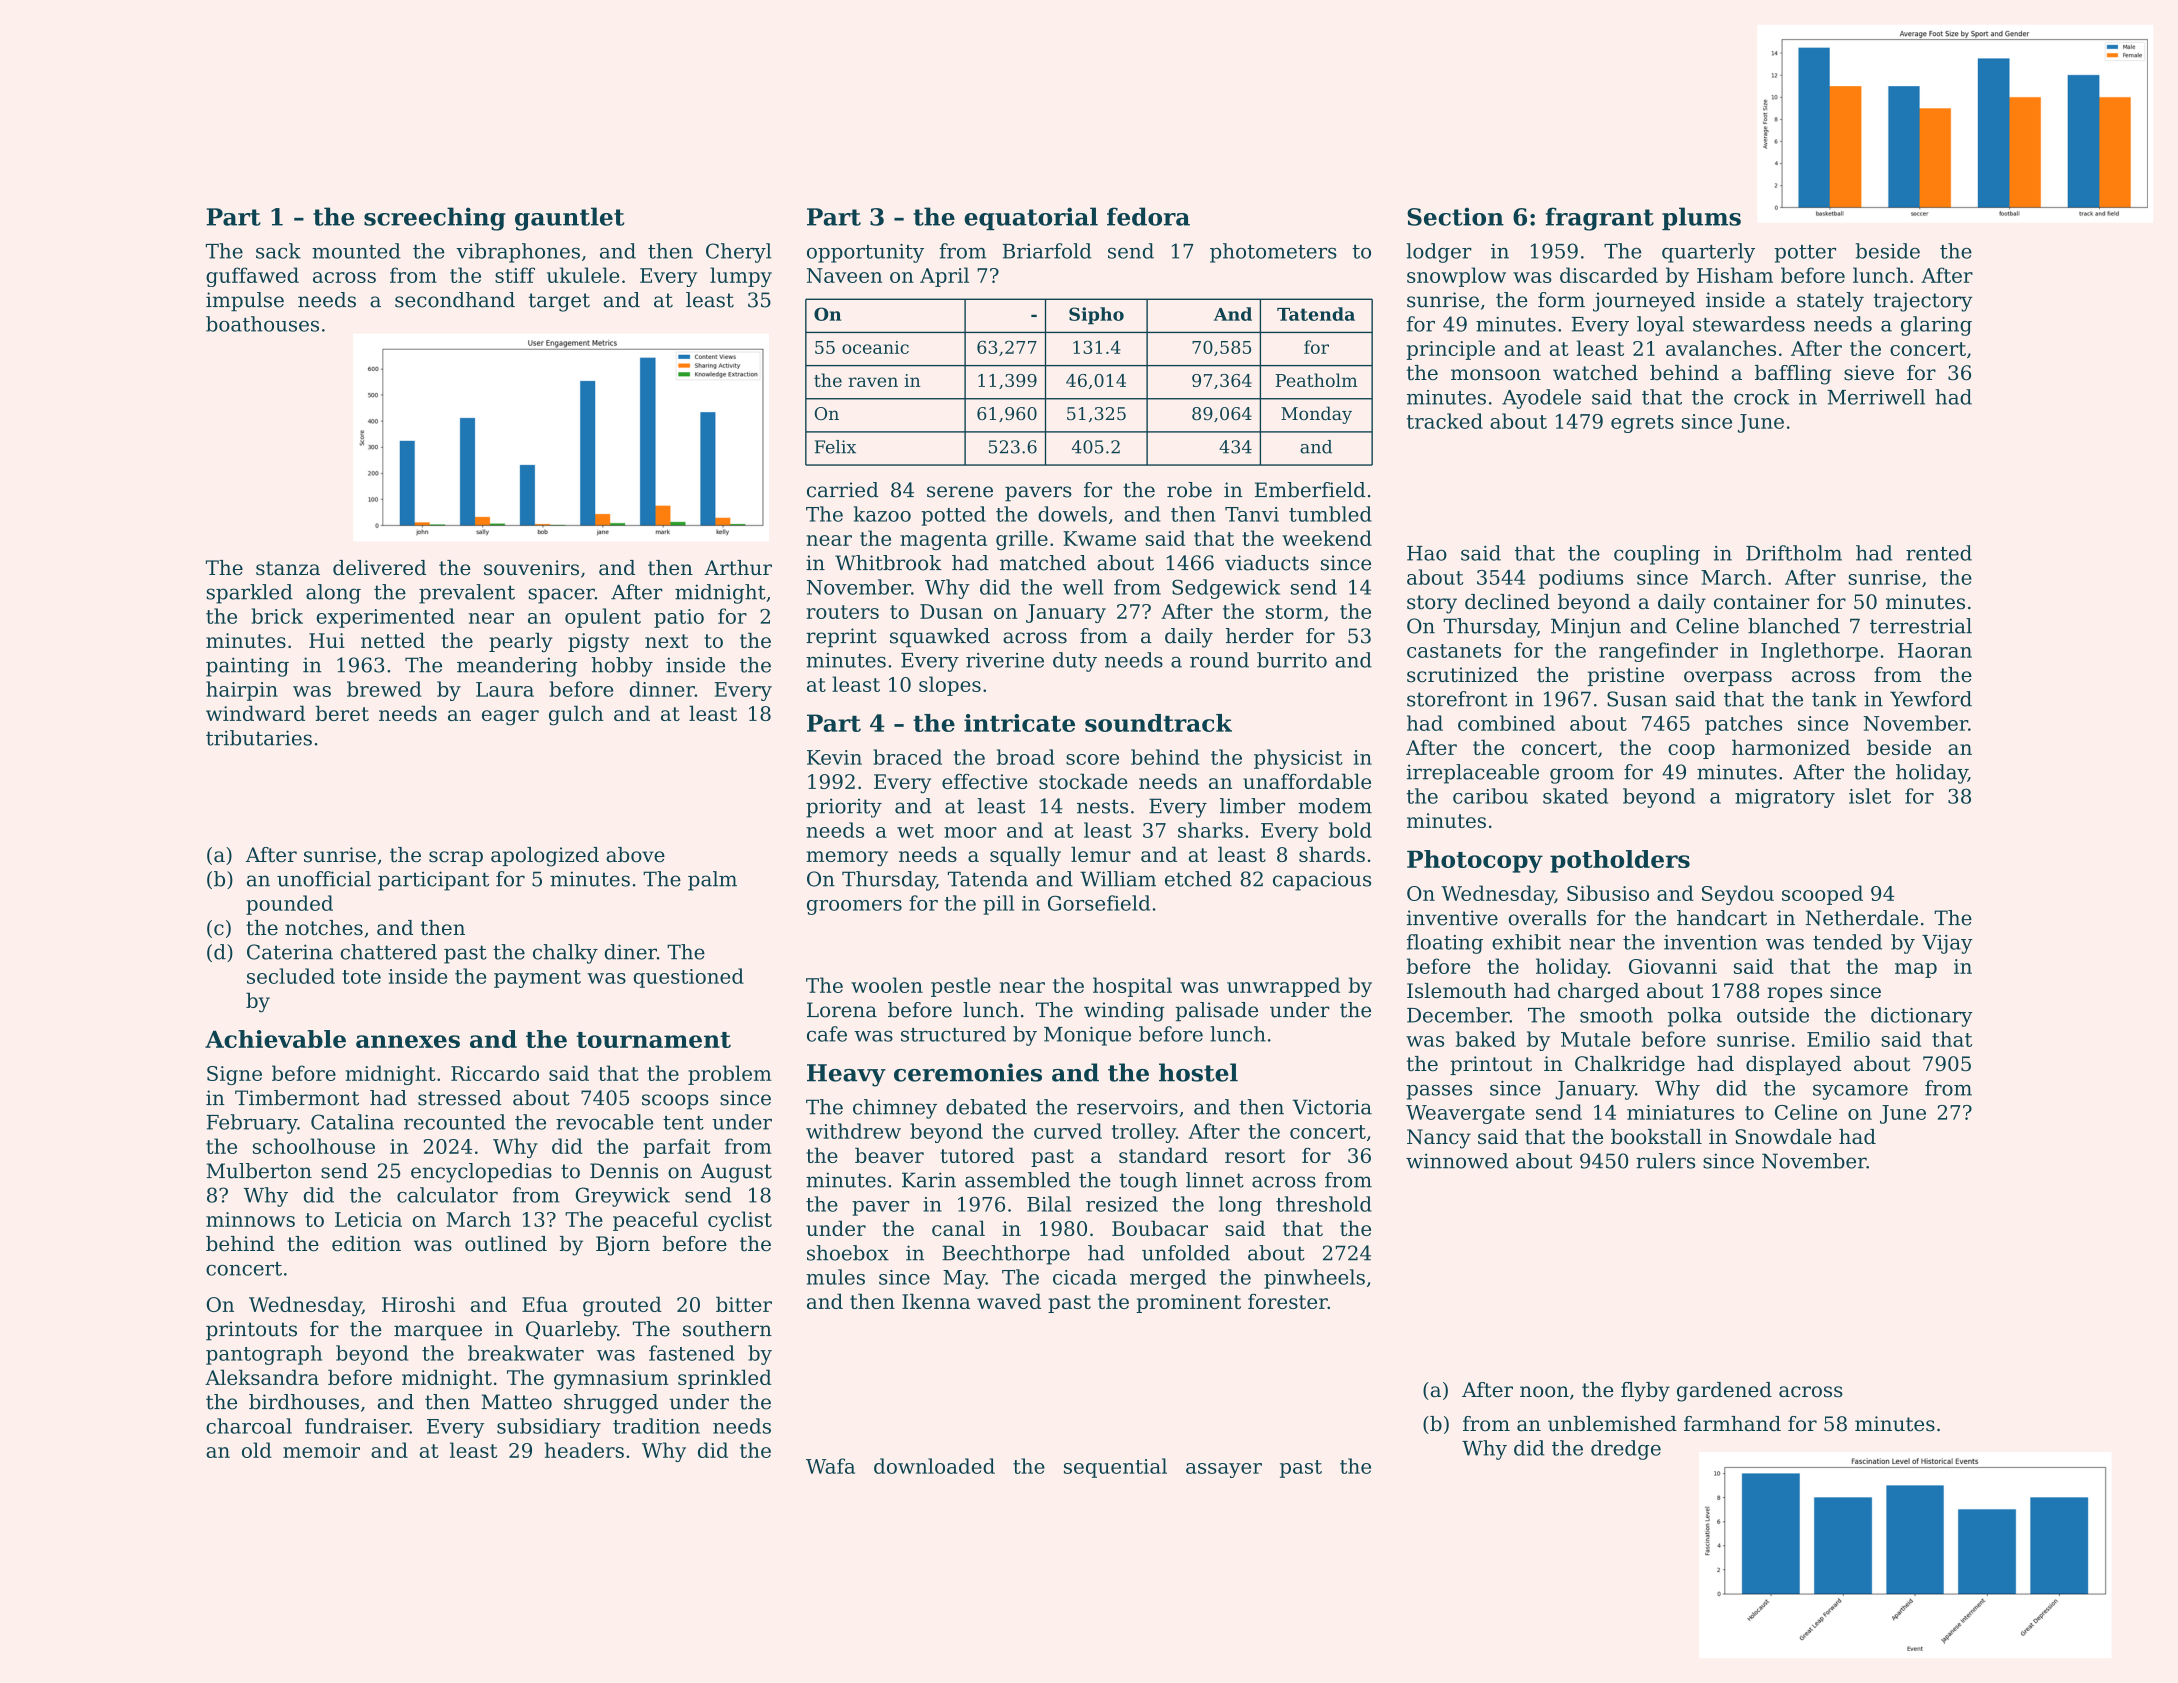 This screenshot has width=2178, height=1683. I want to click on memoir, so click(321, 1450).
